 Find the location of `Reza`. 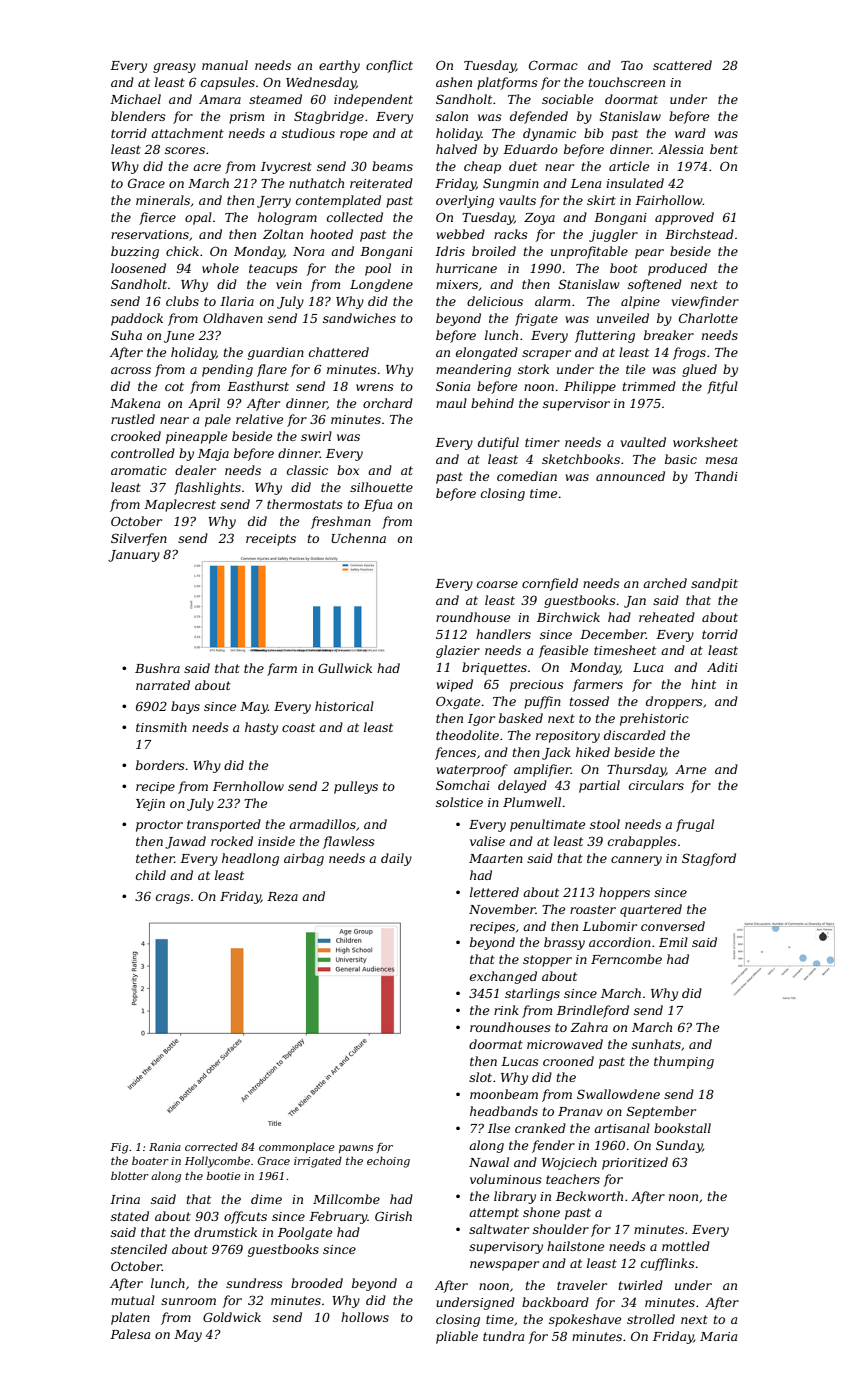

Reza is located at coordinates (282, 896).
